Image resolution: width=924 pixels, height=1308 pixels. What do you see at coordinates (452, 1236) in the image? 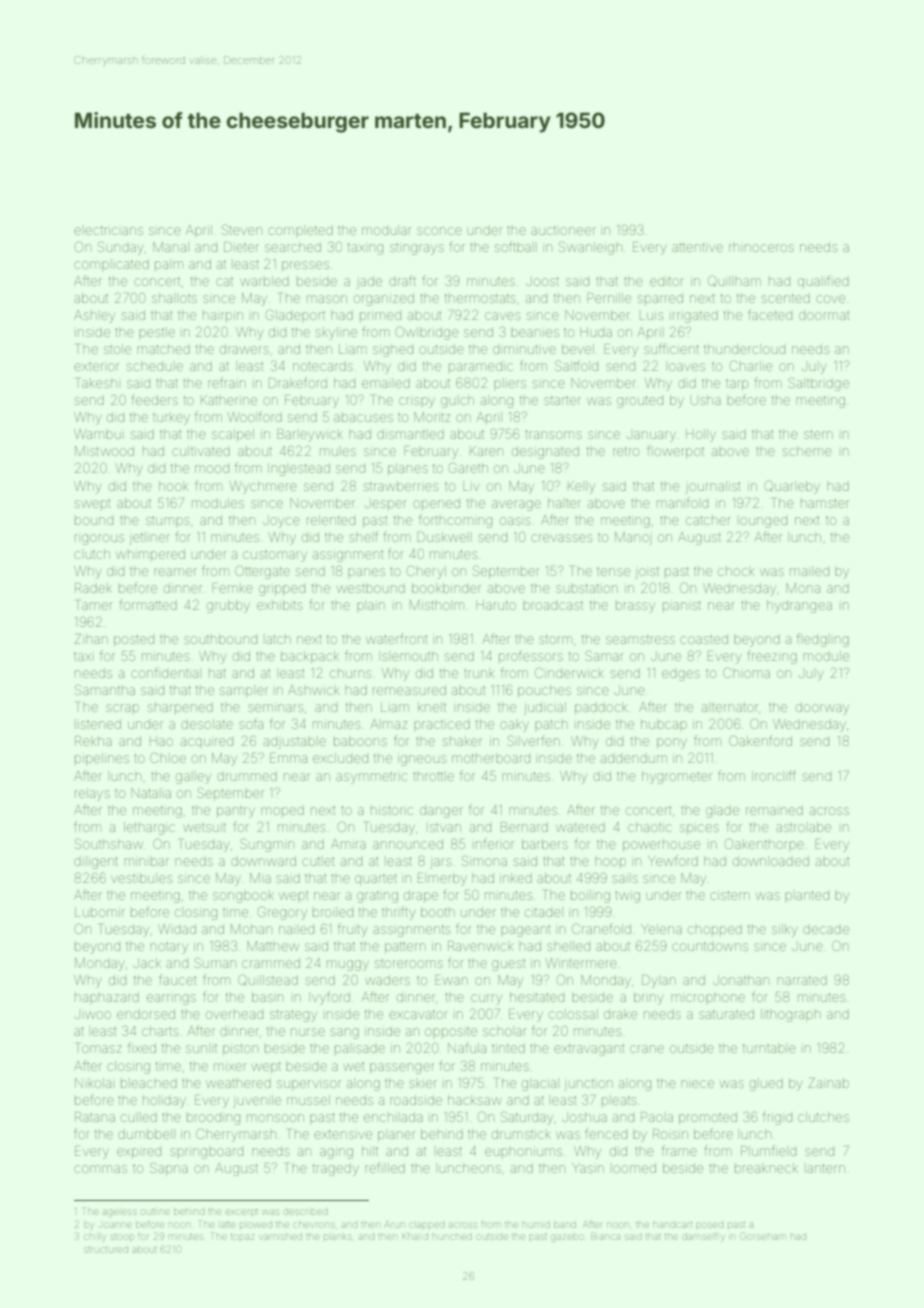
I see `hunched` at bounding box center [452, 1236].
